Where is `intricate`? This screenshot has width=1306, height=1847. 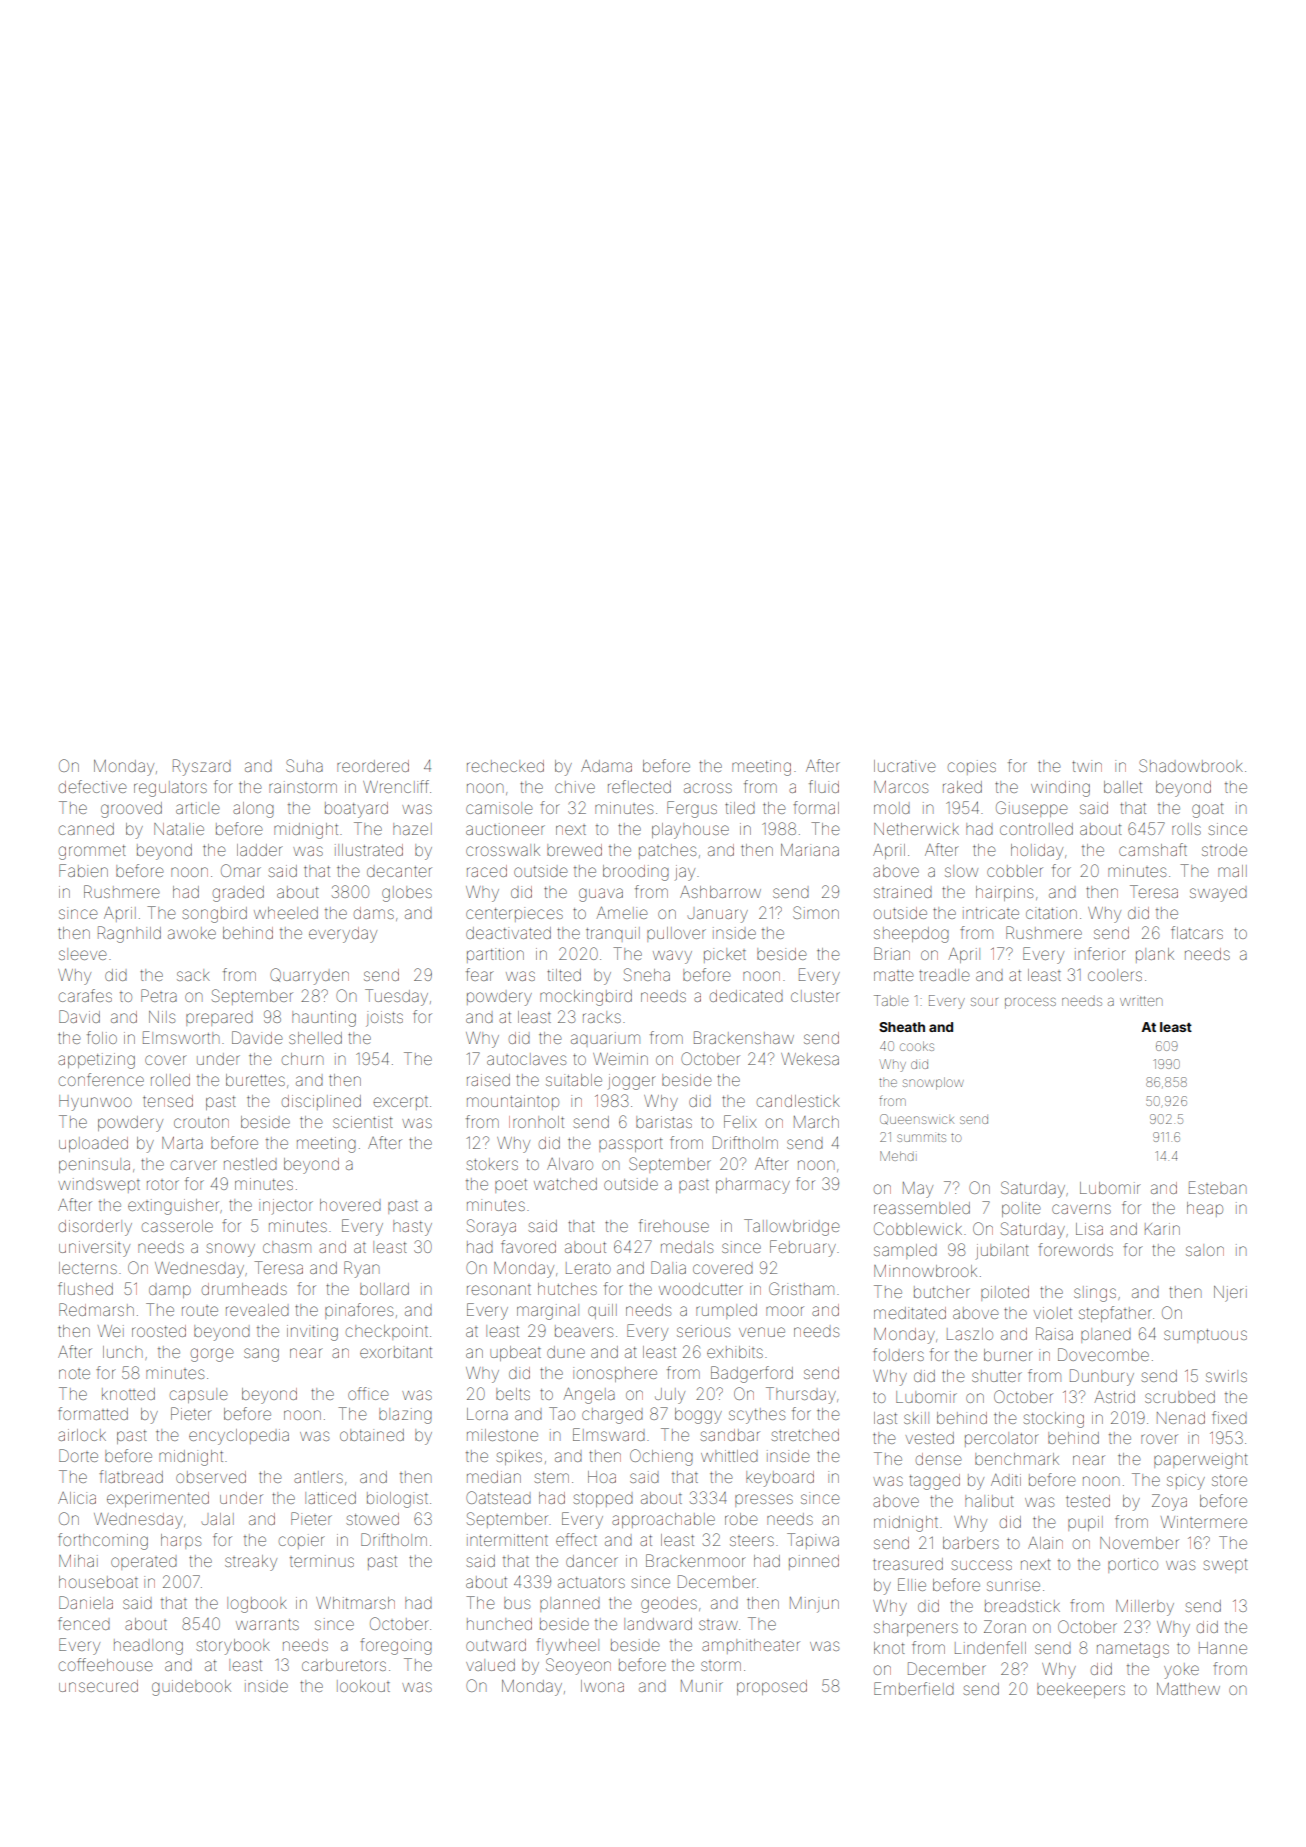 intricate is located at coordinates (991, 913).
